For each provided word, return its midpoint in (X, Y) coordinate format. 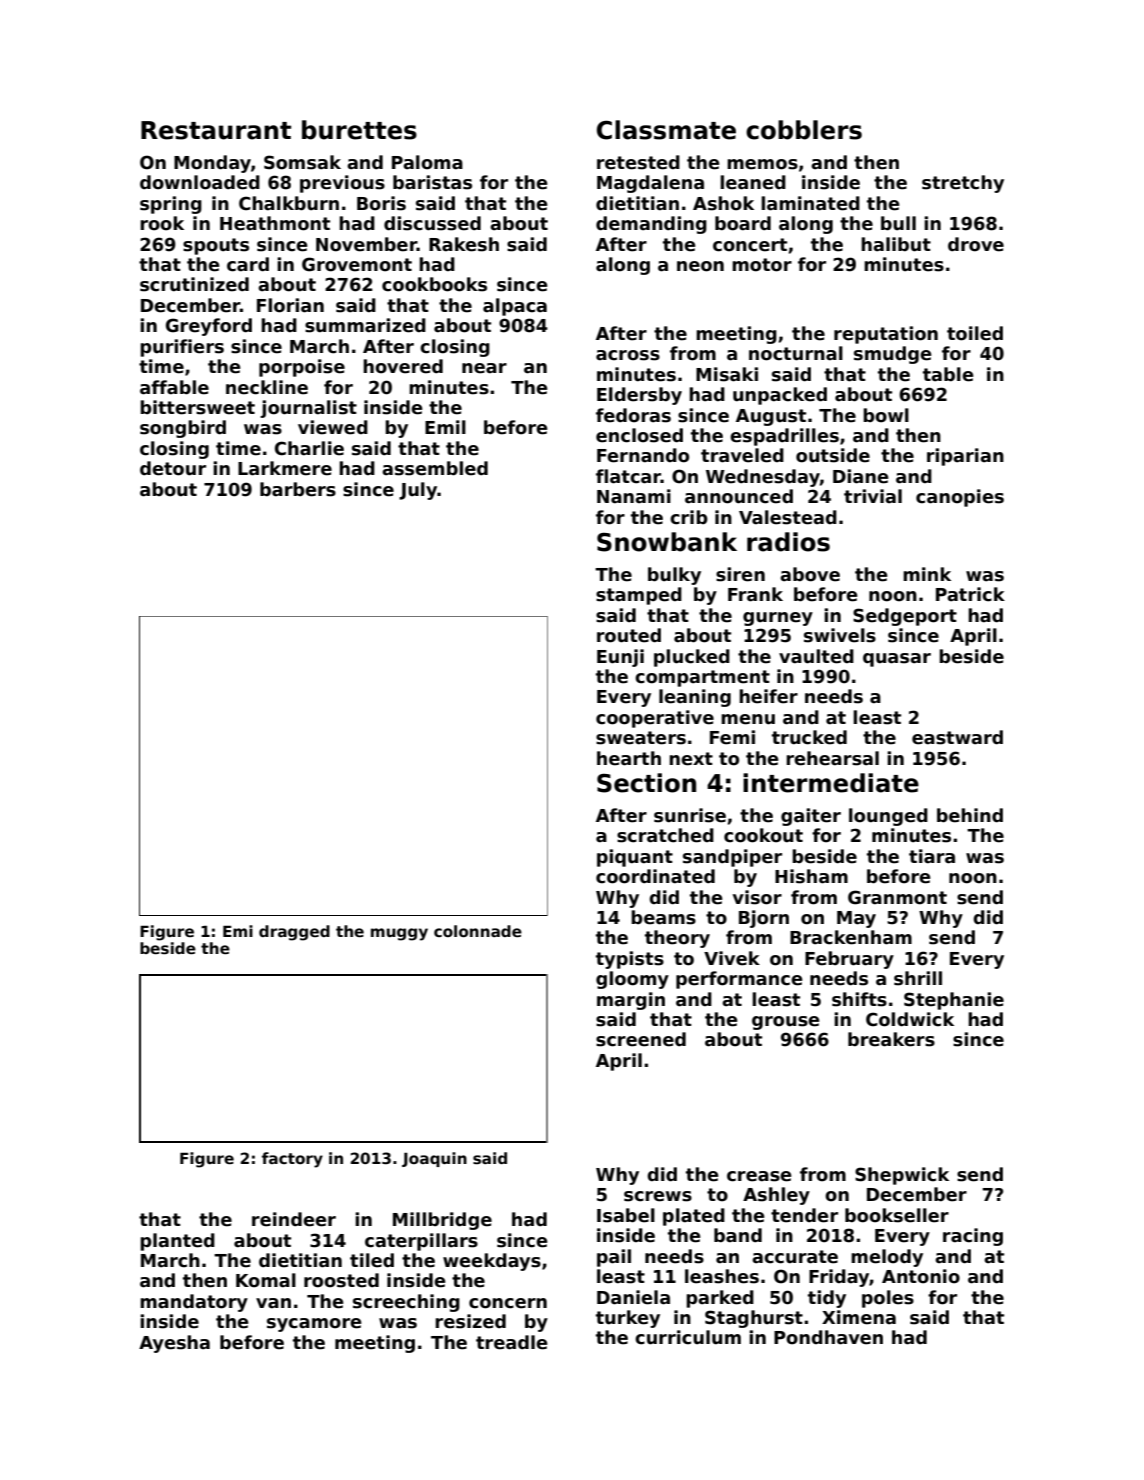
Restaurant (216, 130)
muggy (399, 934)
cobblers (804, 130)
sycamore (314, 1325)
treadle (512, 1342)
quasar (897, 660)
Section (646, 783)
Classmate (666, 130)
